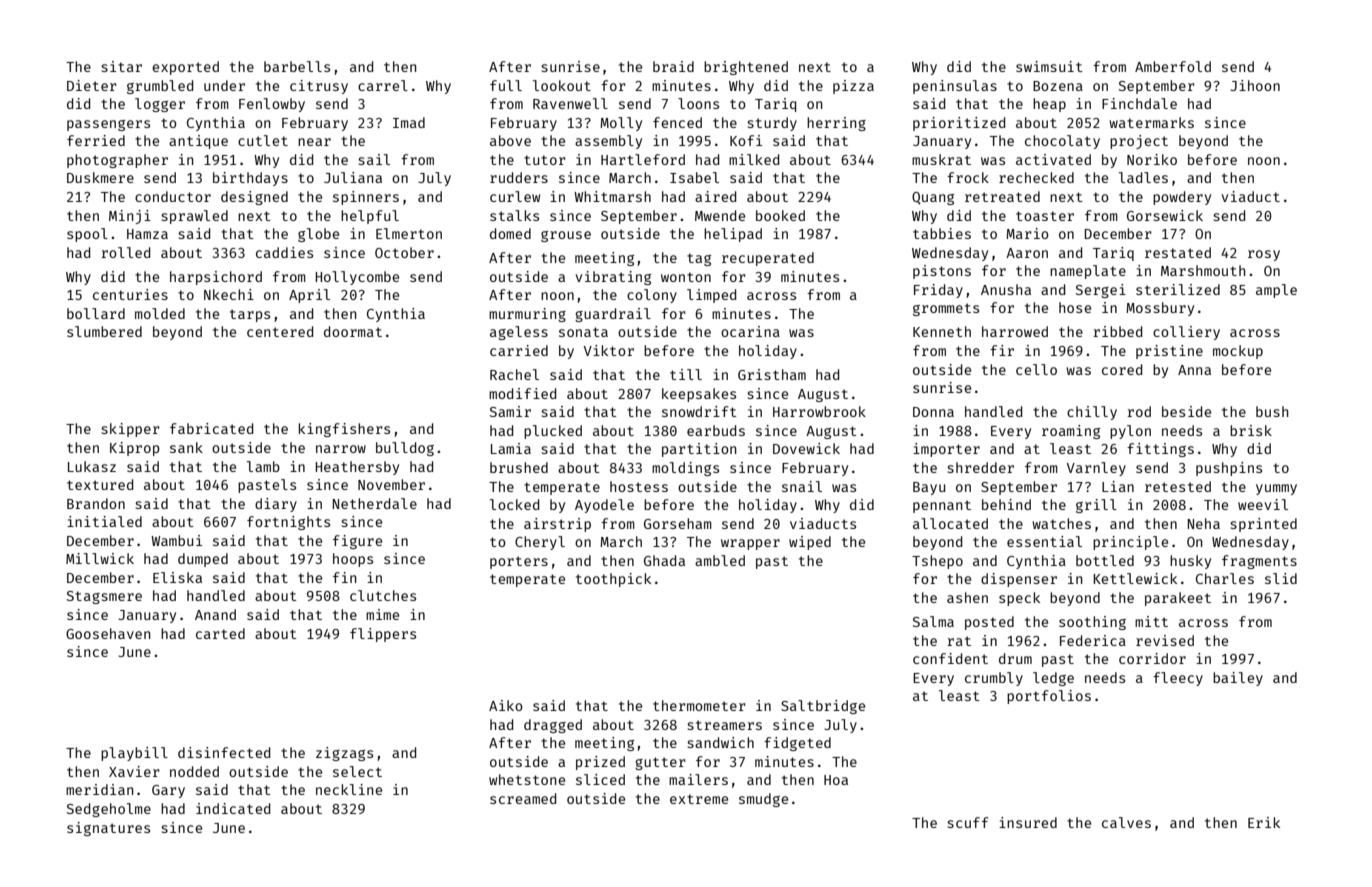  What do you see at coordinates (1006, 504) in the document?
I see `behind` at bounding box center [1006, 504].
